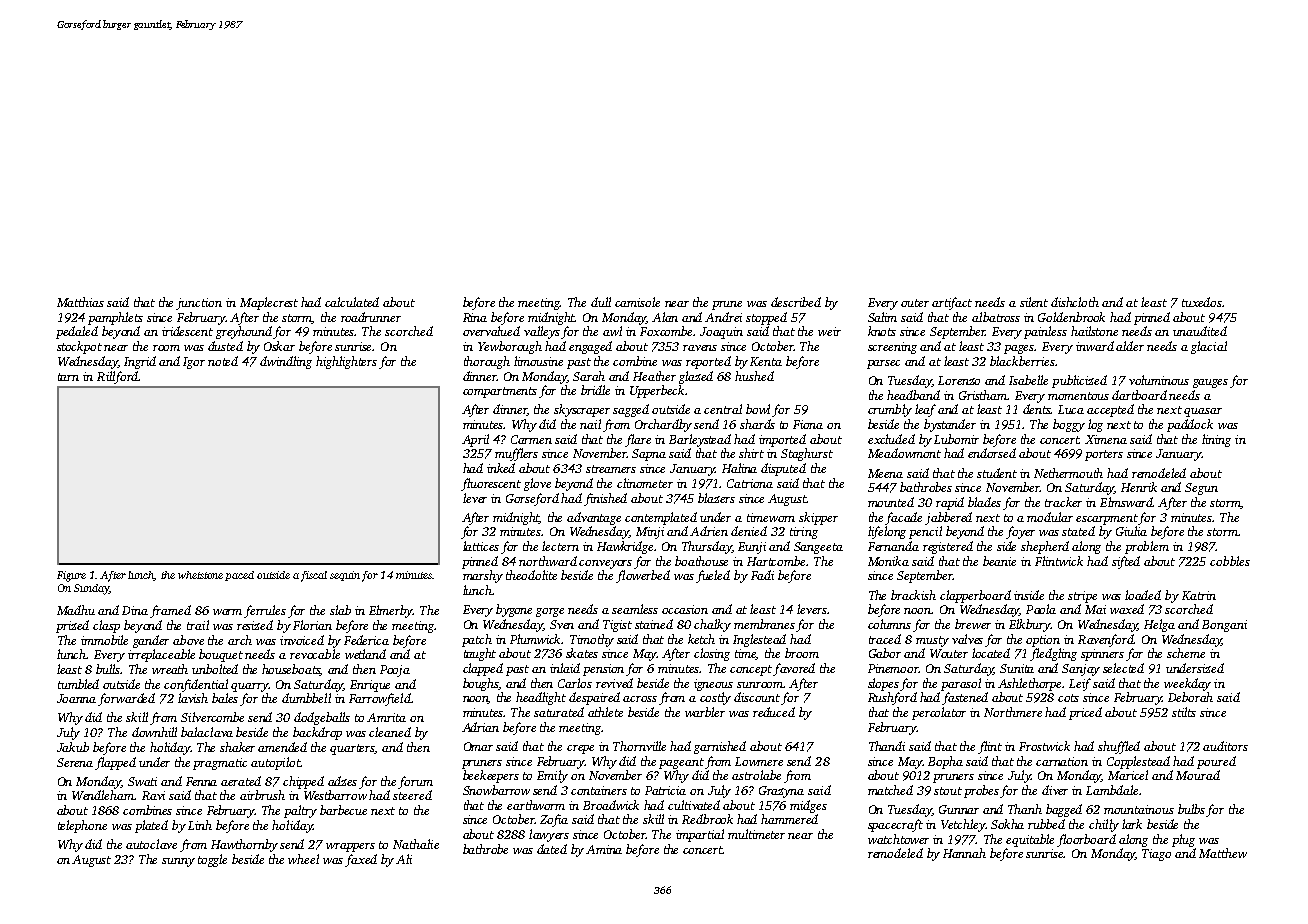  Describe the element at coordinates (1159, 380) in the screenshot. I see `voluminous` at that location.
